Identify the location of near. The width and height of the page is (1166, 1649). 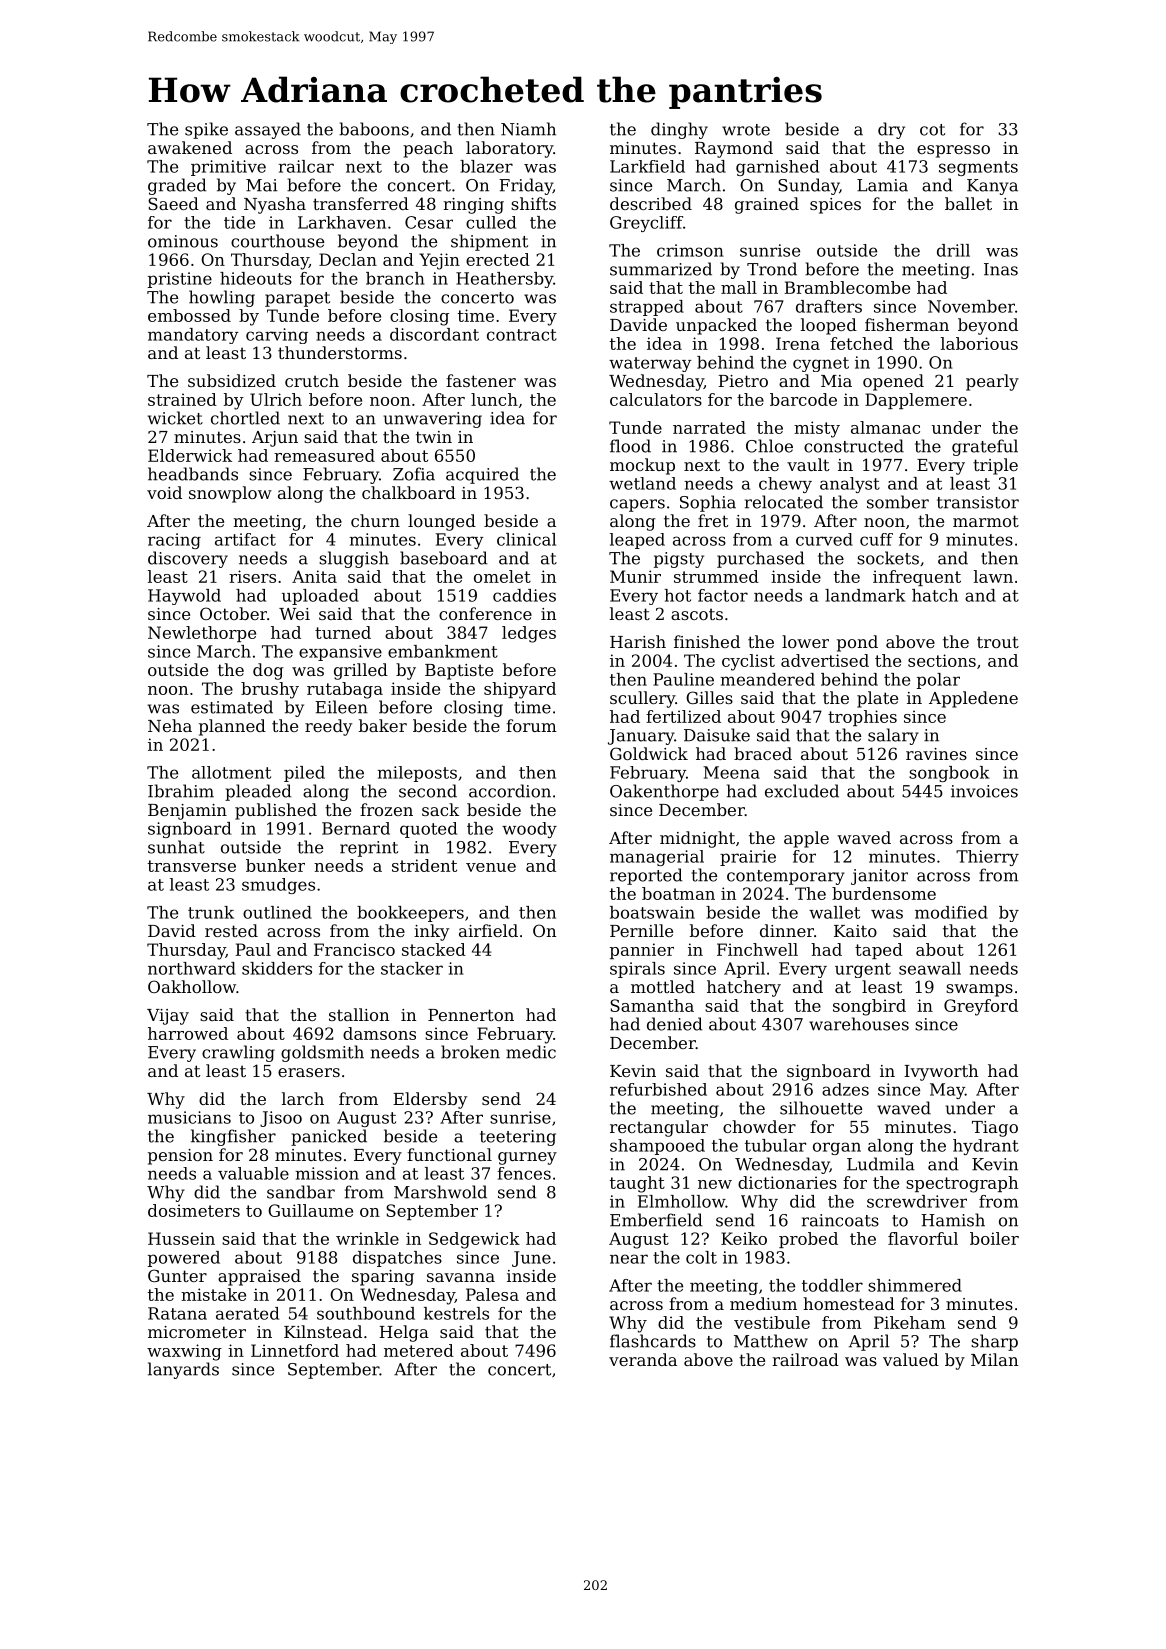
(629, 1259).
